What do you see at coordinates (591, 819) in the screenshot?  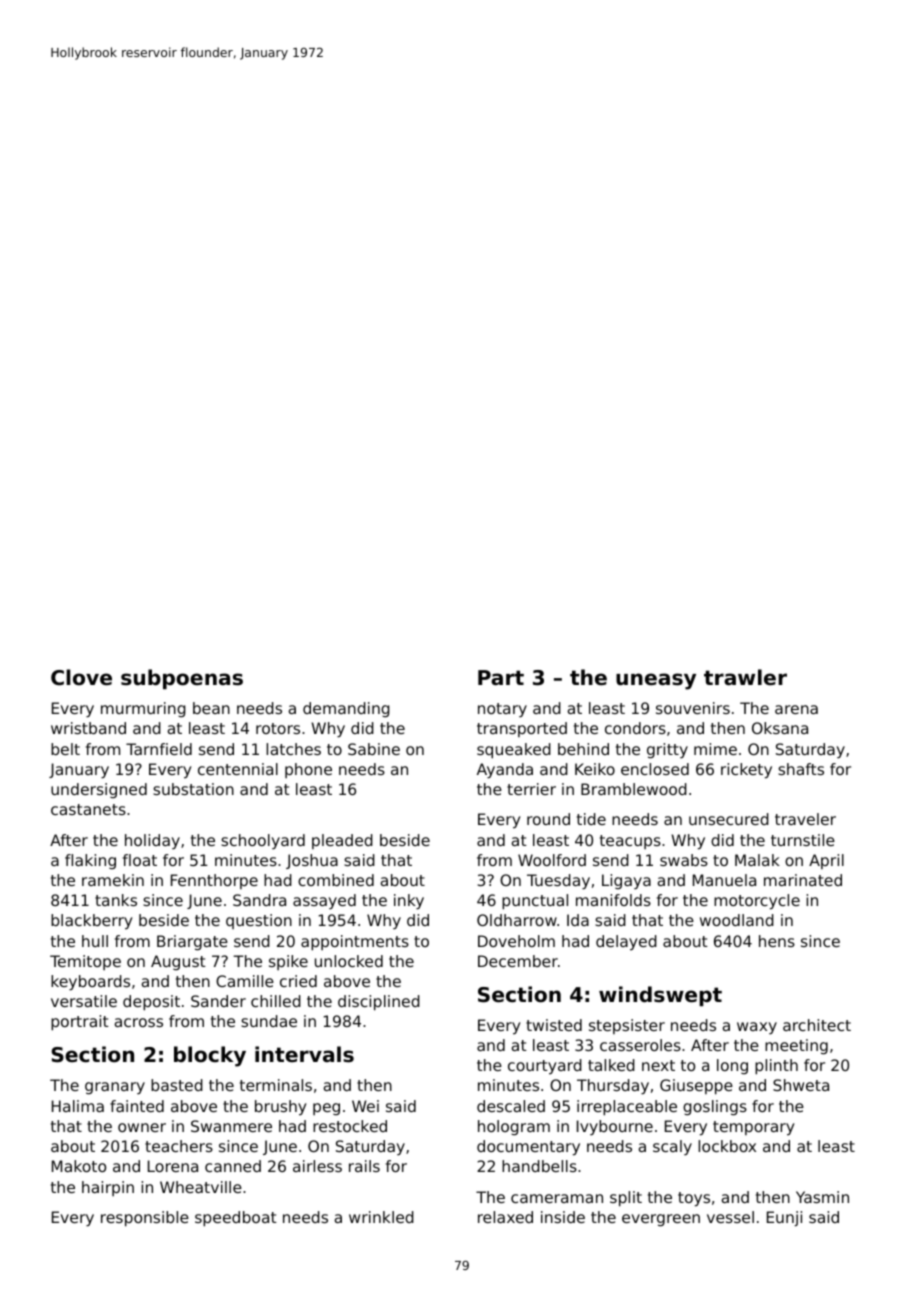 I see `tide` at bounding box center [591, 819].
